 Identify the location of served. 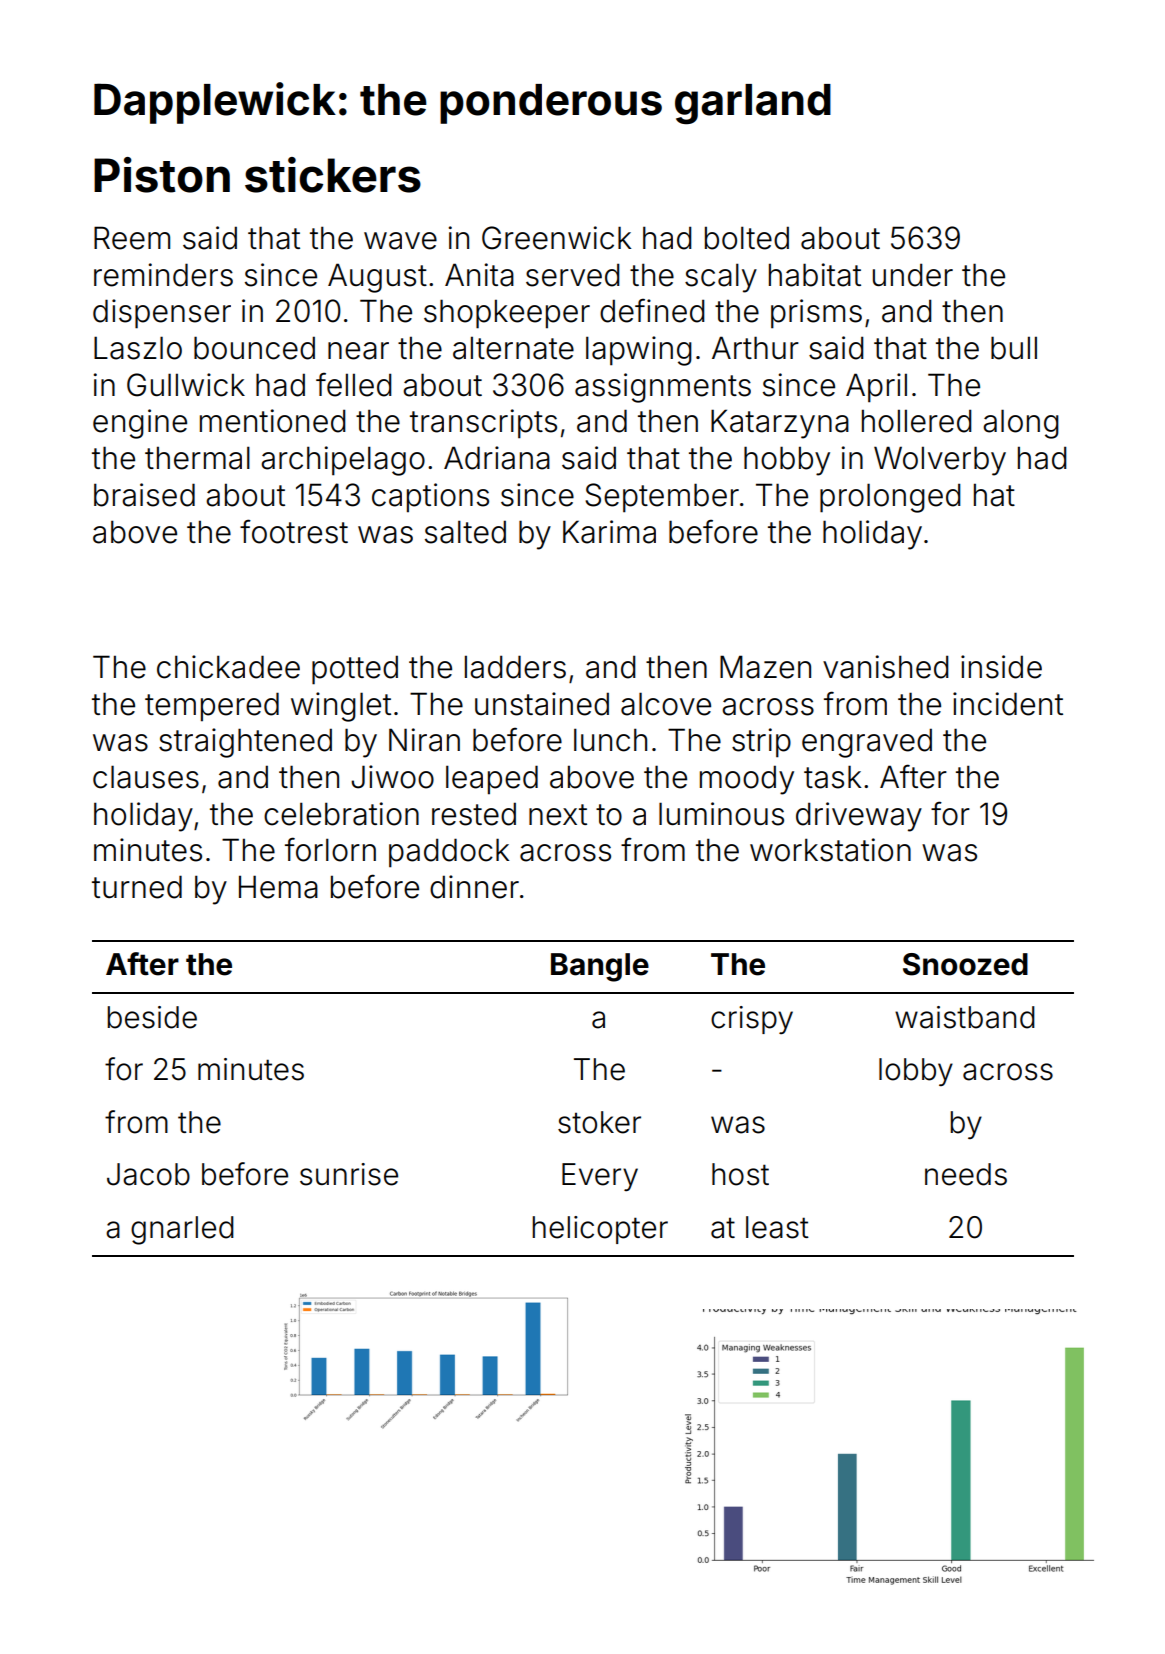
(573, 275).
